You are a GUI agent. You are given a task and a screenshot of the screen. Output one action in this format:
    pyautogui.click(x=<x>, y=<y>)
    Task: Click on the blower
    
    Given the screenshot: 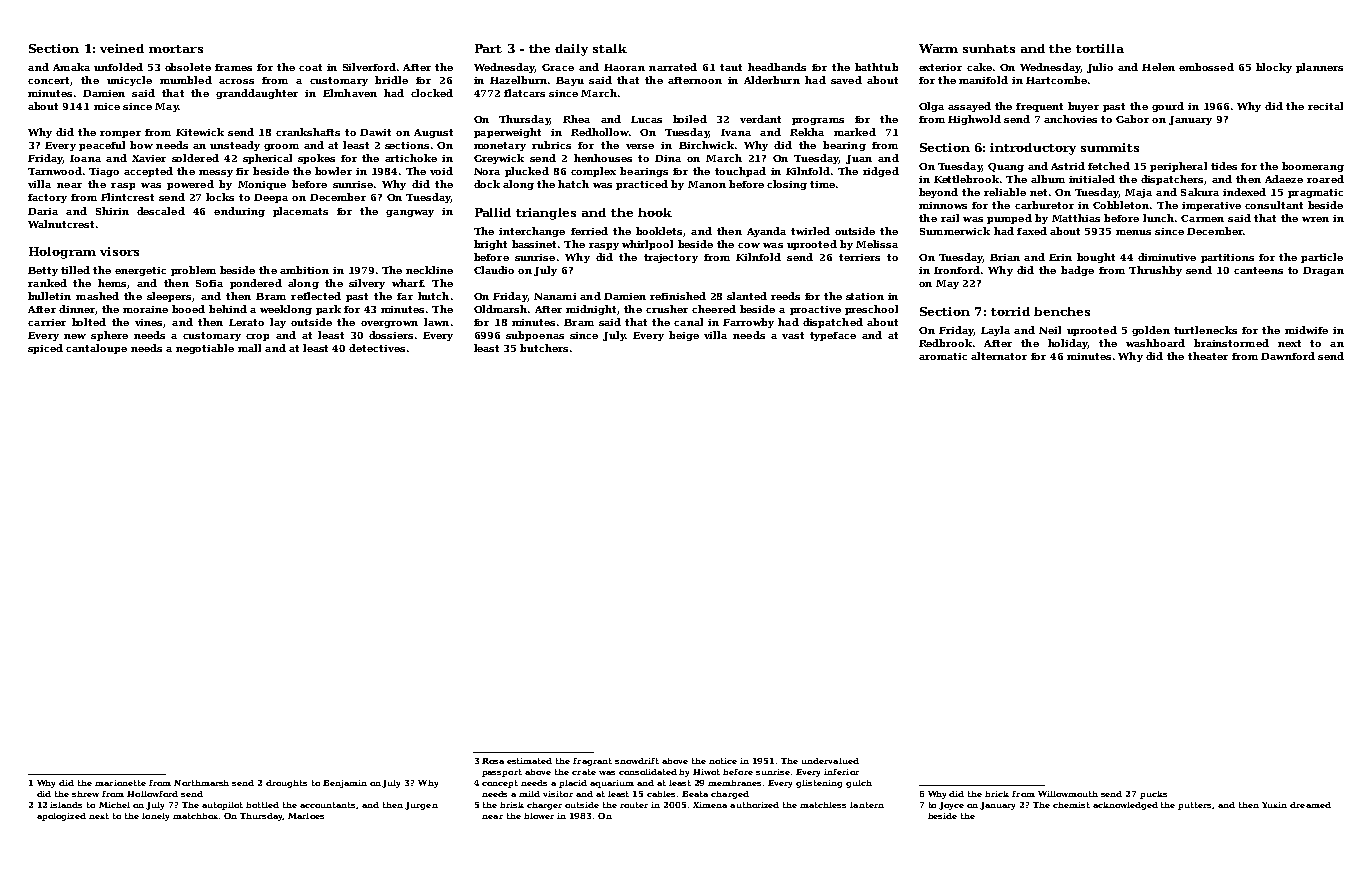 What is the action you would take?
    pyautogui.click(x=539, y=816)
